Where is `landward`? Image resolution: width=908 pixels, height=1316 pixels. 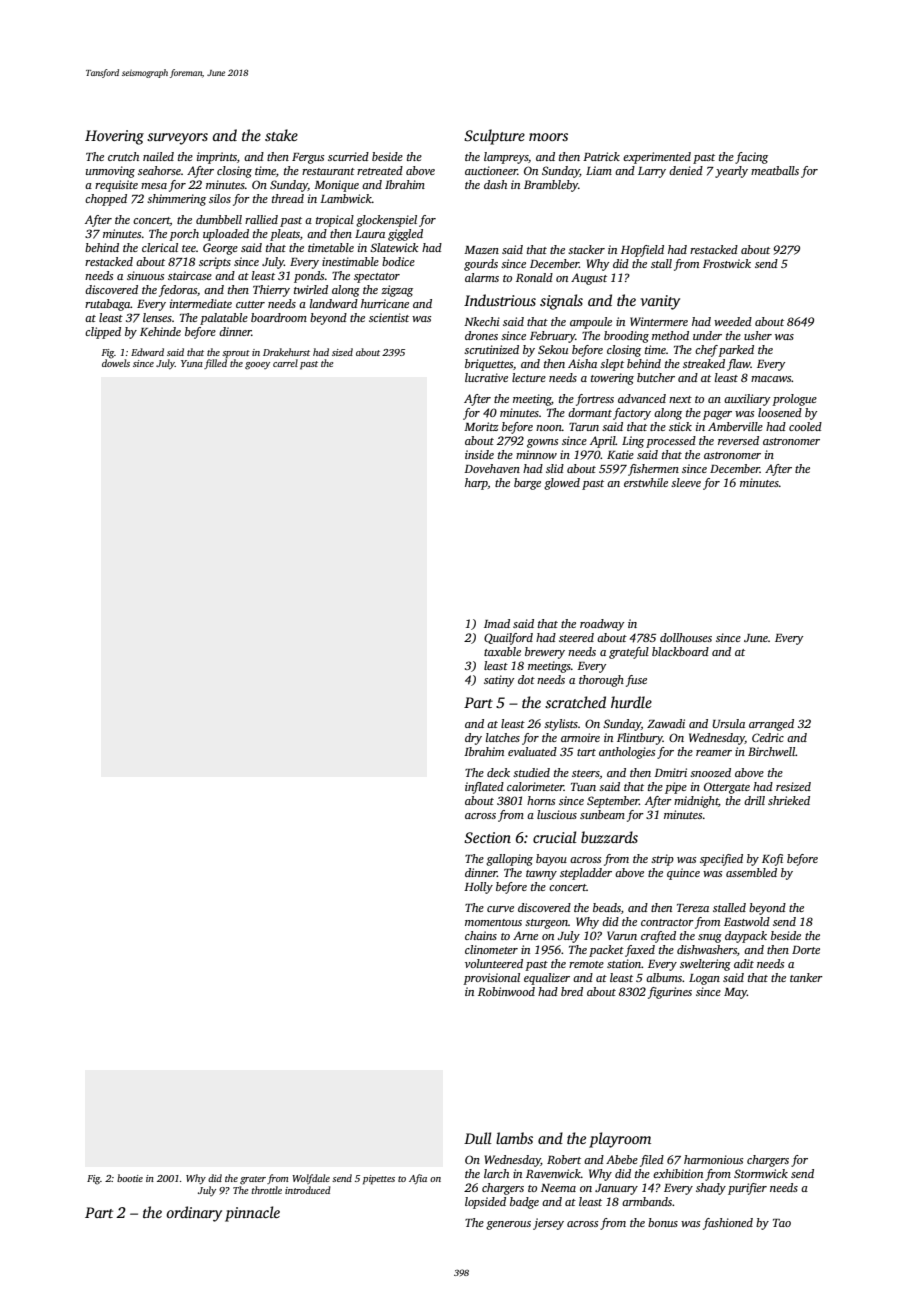
landward is located at coordinates (334, 303).
